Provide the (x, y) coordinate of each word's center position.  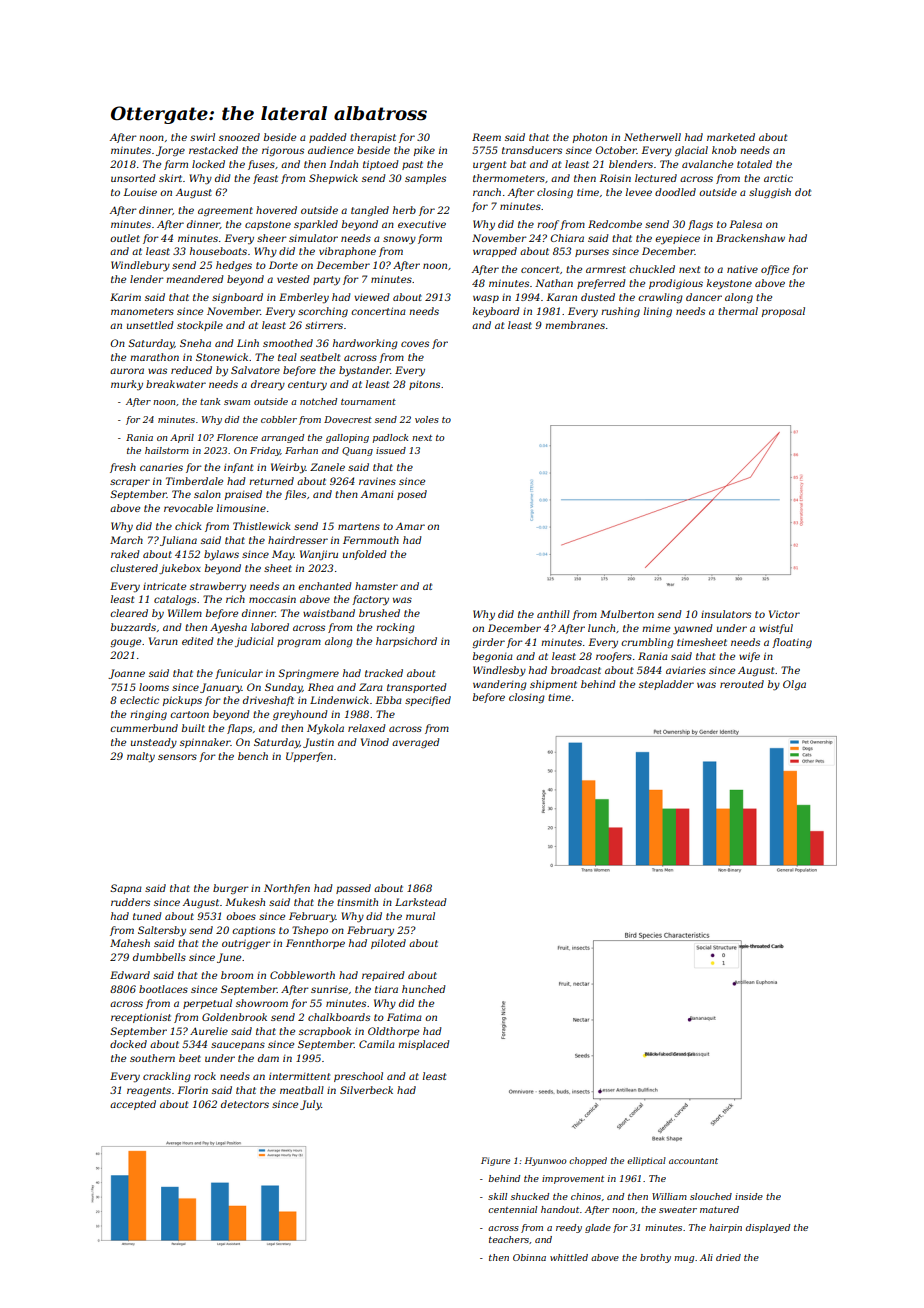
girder (488, 643)
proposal (783, 312)
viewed (371, 297)
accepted (133, 1105)
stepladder (666, 685)
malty (141, 757)
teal (287, 357)
